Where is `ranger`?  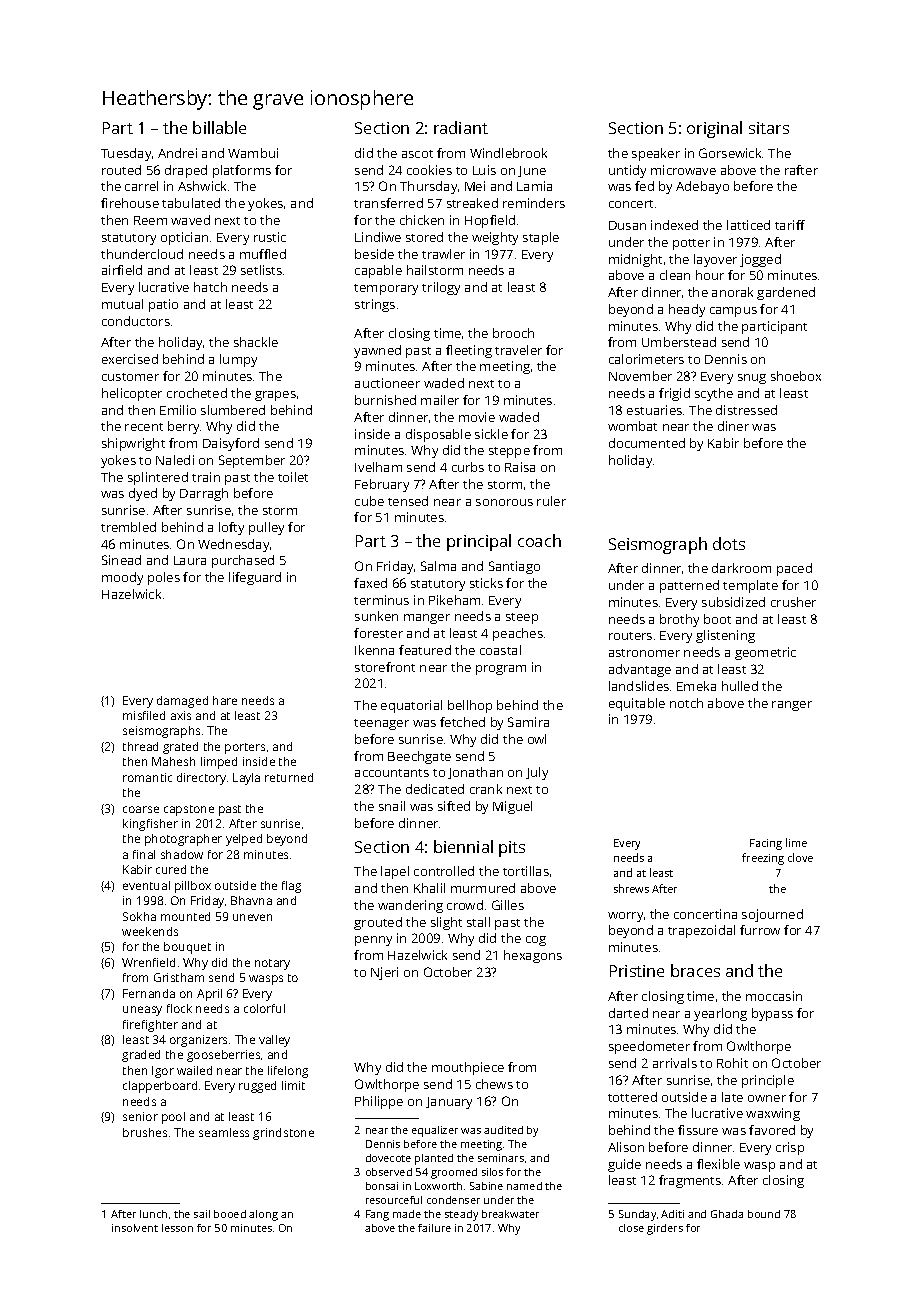
ranger is located at coordinates (792, 706).
